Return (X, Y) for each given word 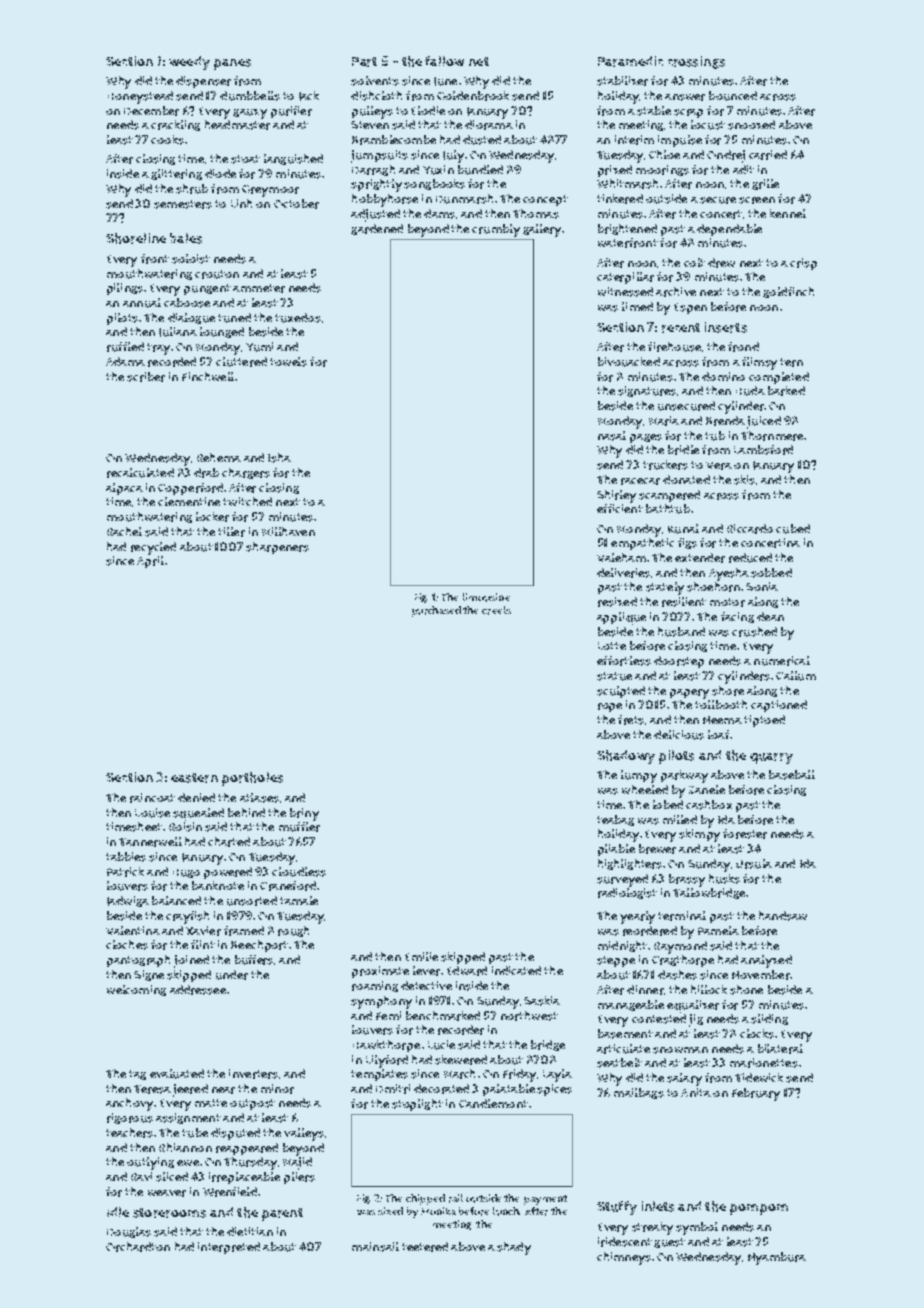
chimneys (624, 1258)
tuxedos (298, 318)
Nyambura (777, 1258)
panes (232, 64)
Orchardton (138, 1247)
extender (700, 558)
